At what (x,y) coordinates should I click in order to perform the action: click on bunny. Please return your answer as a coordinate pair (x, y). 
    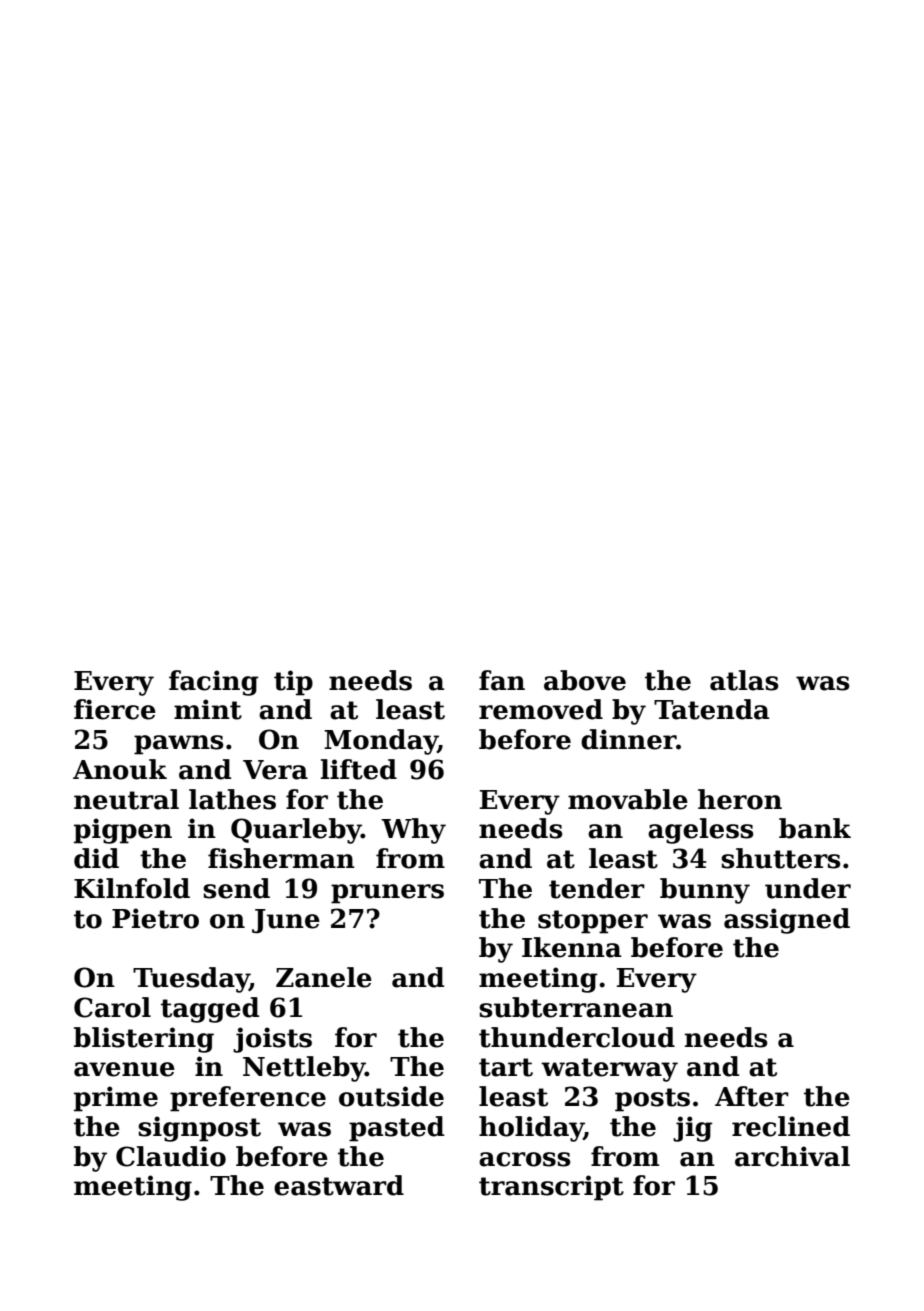
    Looking at the image, I should click on (705, 891).
